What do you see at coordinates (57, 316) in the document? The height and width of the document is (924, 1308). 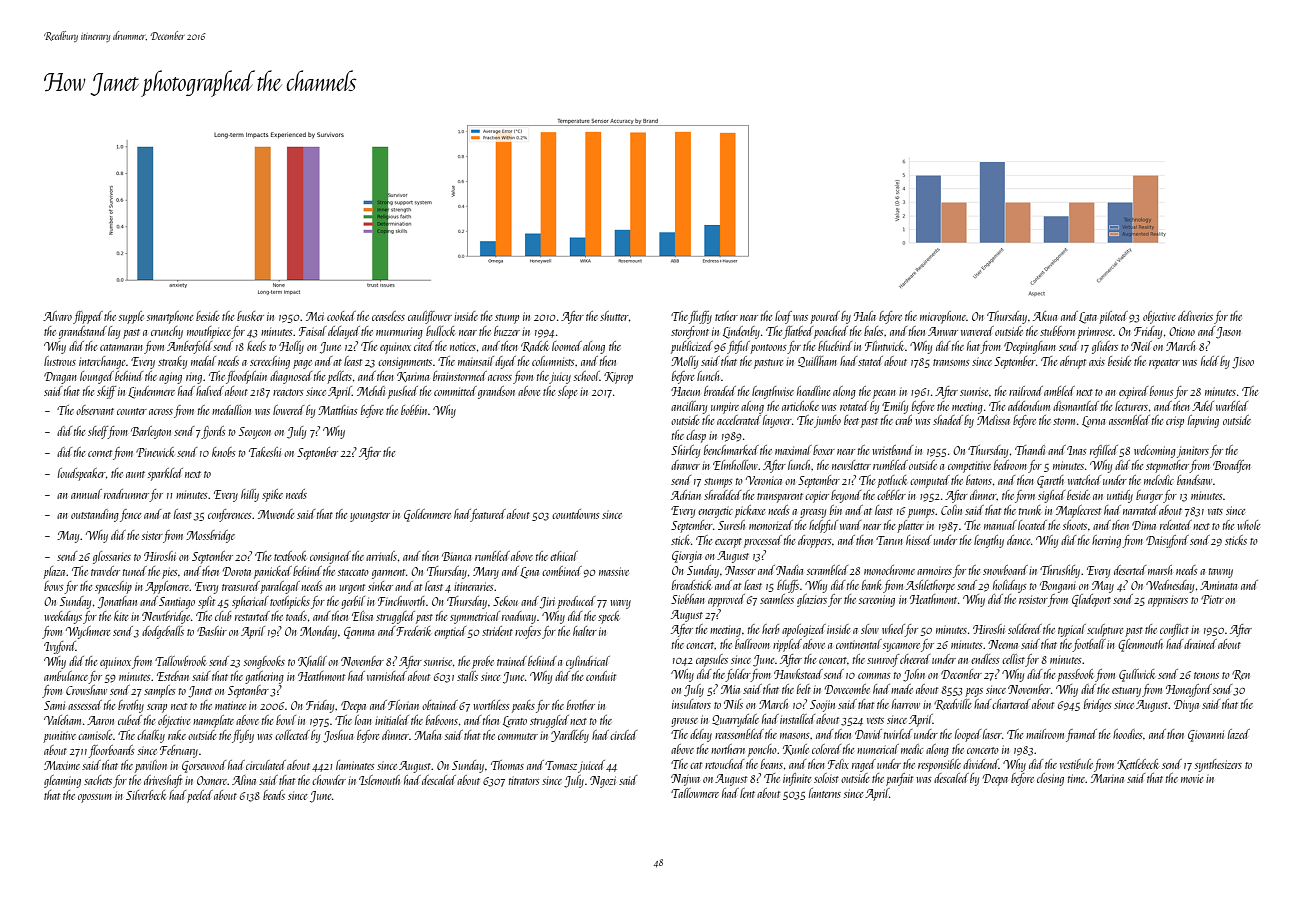 I see `Alvaro` at bounding box center [57, 316].
